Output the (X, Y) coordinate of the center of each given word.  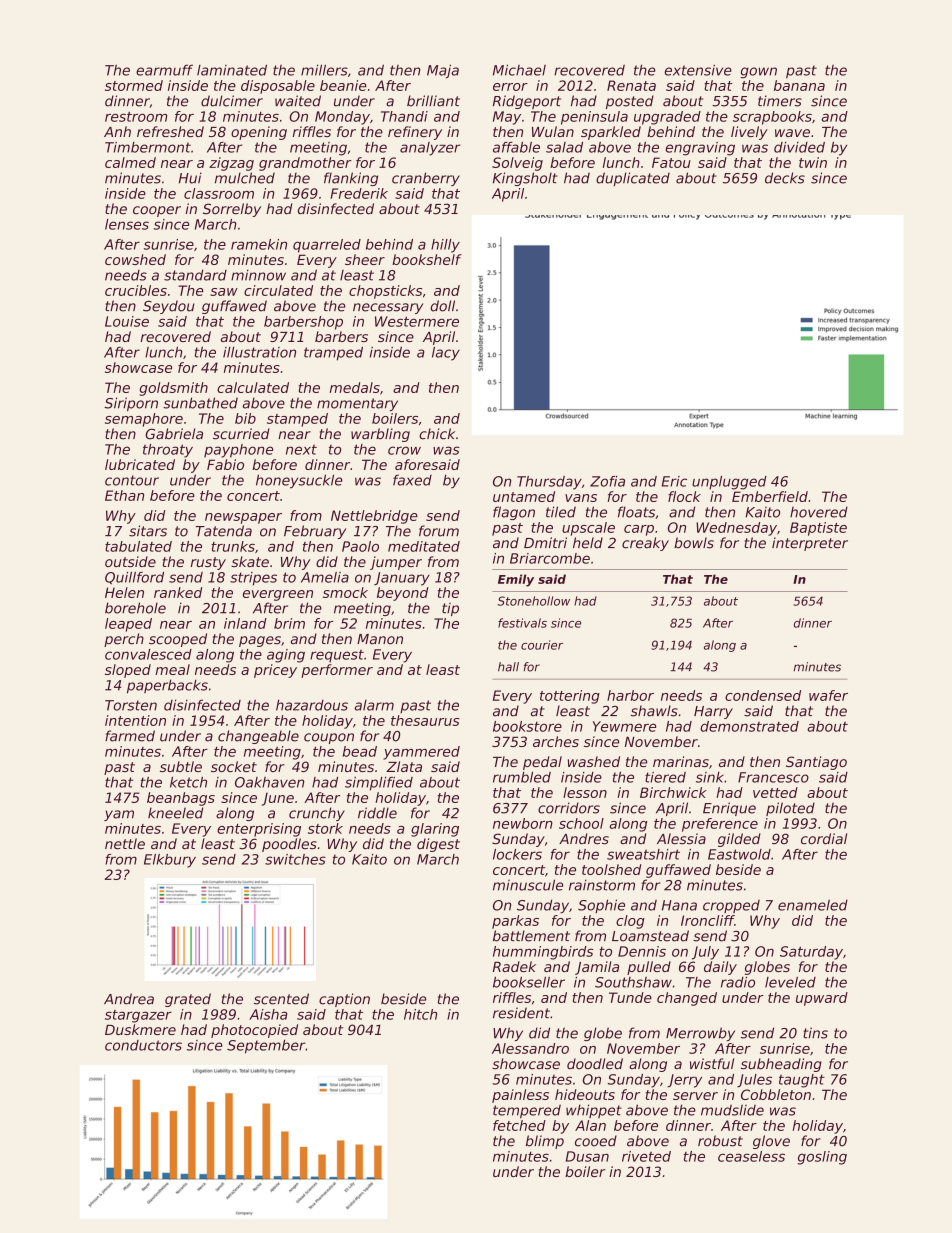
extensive (698, 70)
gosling (822, 1158)
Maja (443, 71)
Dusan (587, 1156)
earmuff (164, 70)
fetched (519, 1125)
